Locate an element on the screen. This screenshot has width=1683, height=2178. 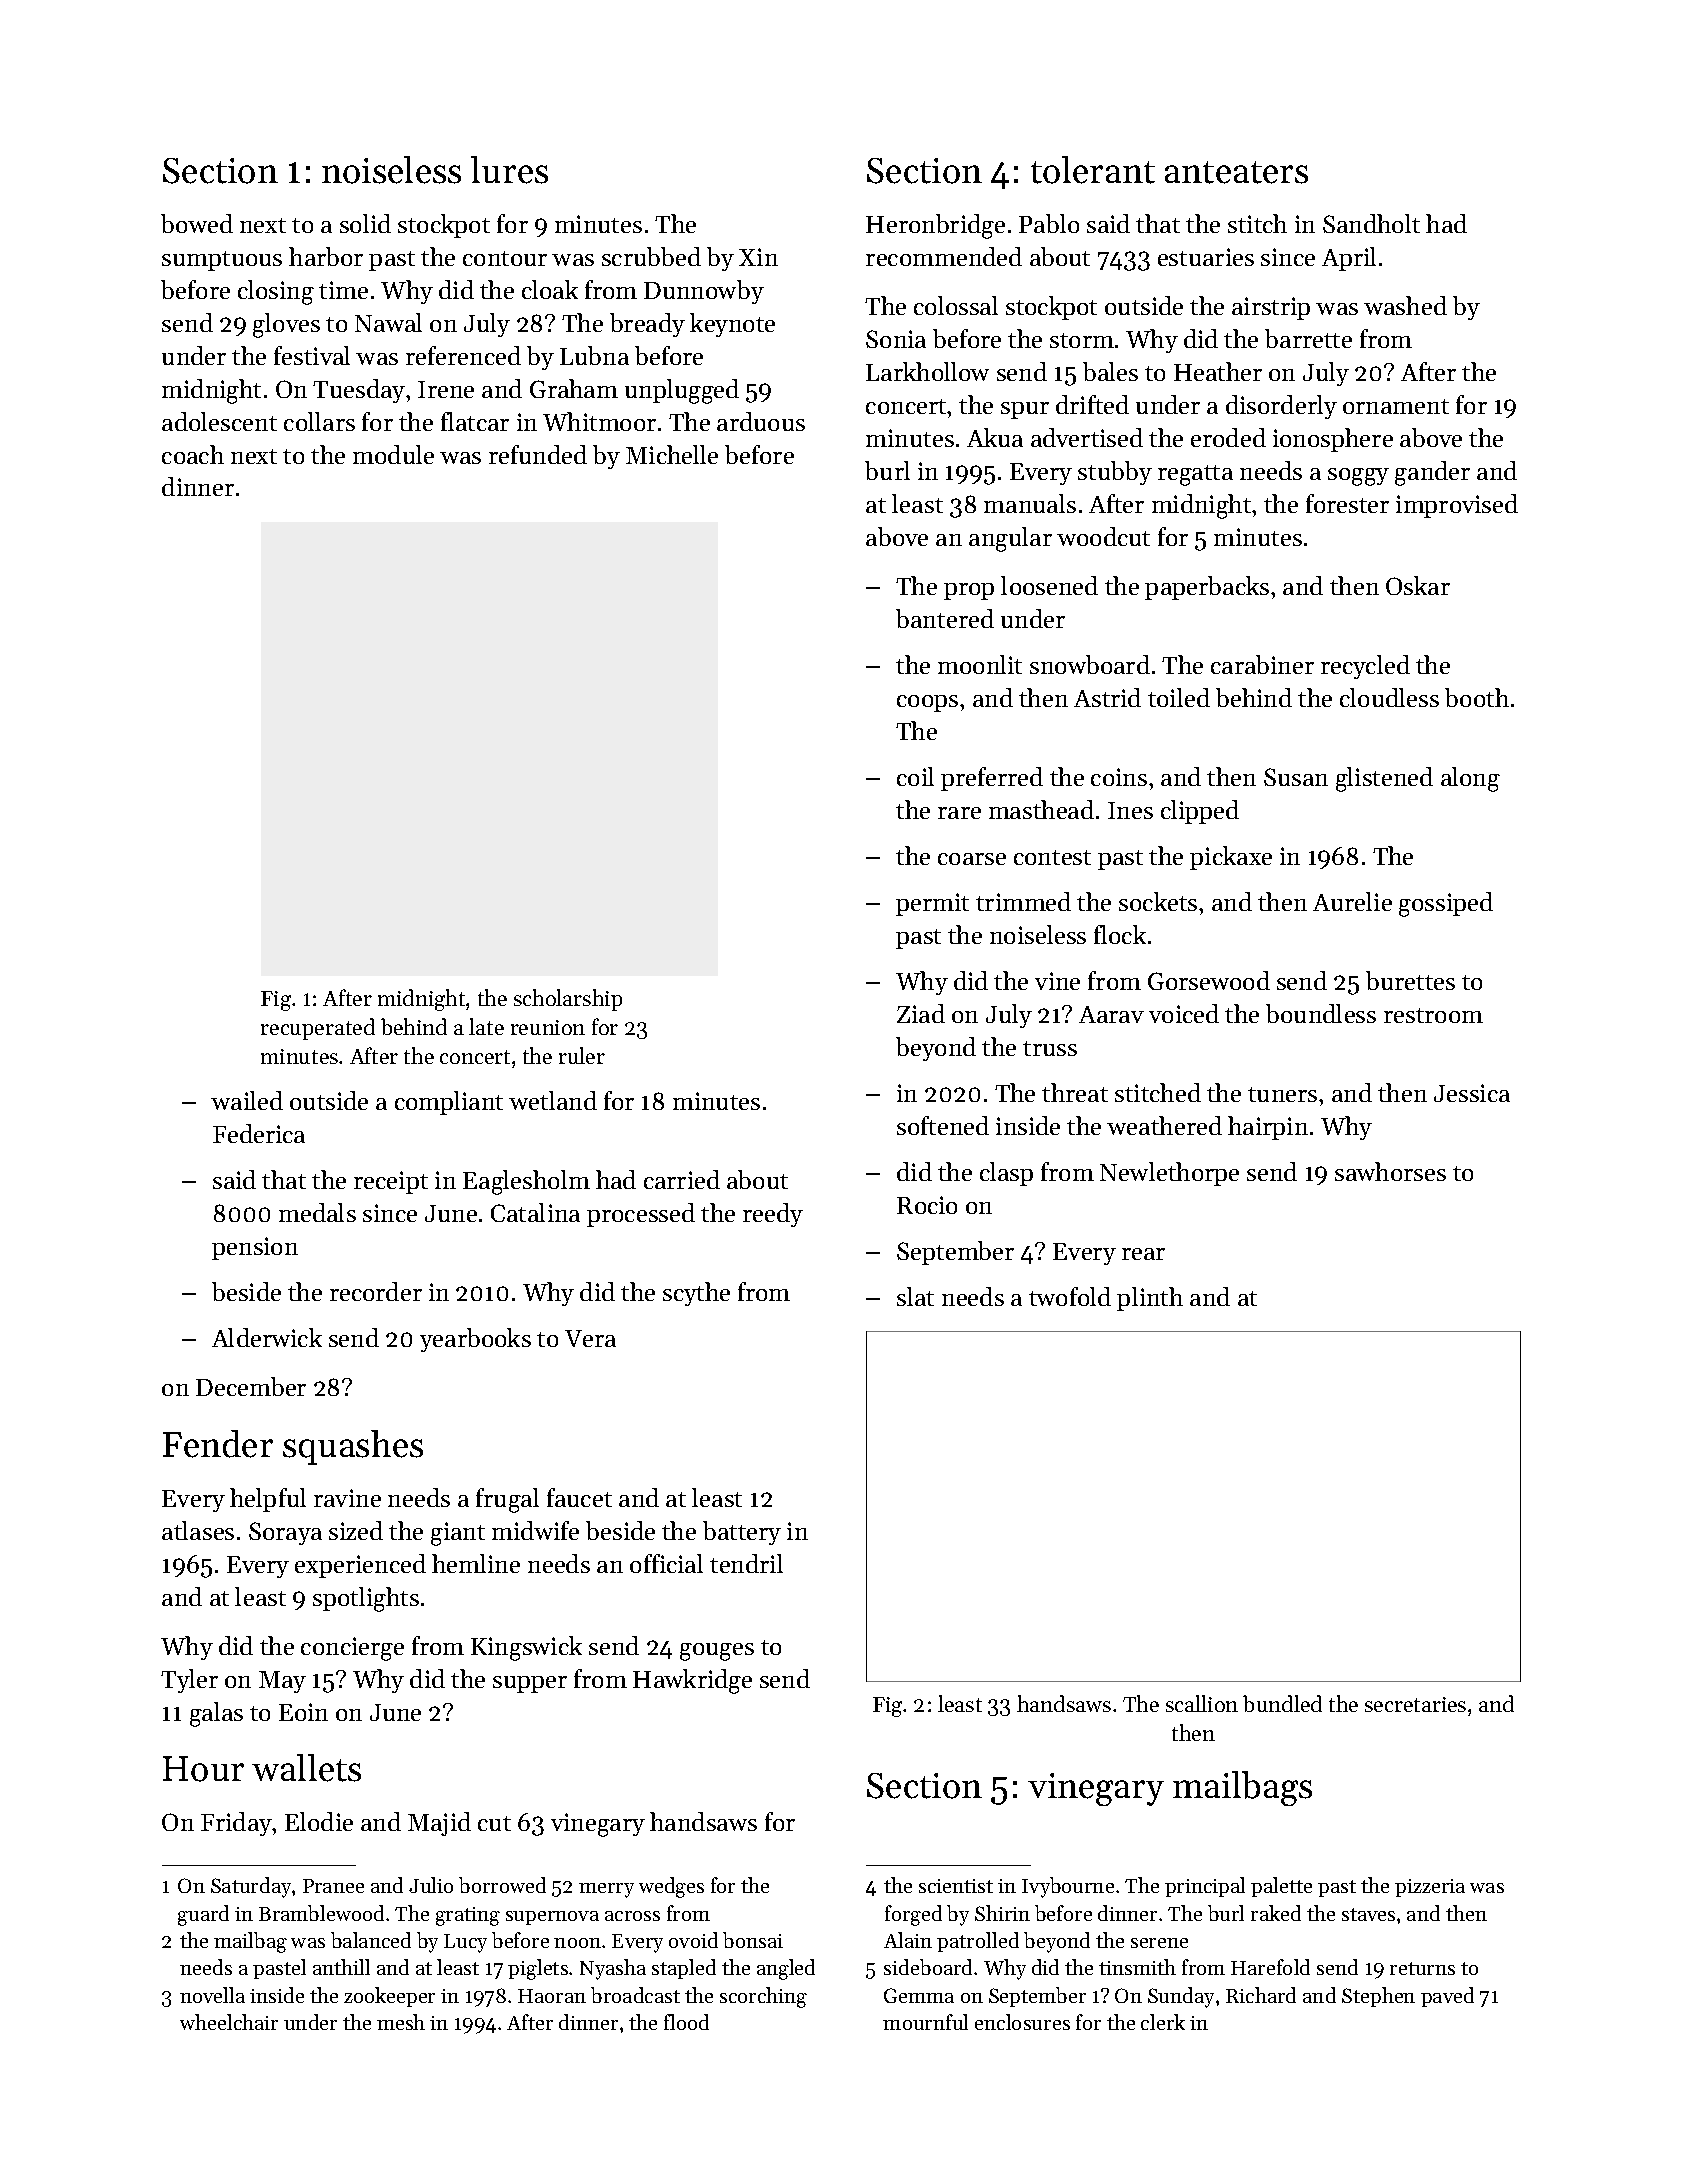
plinth is located at coordinates (1150, 1299).
